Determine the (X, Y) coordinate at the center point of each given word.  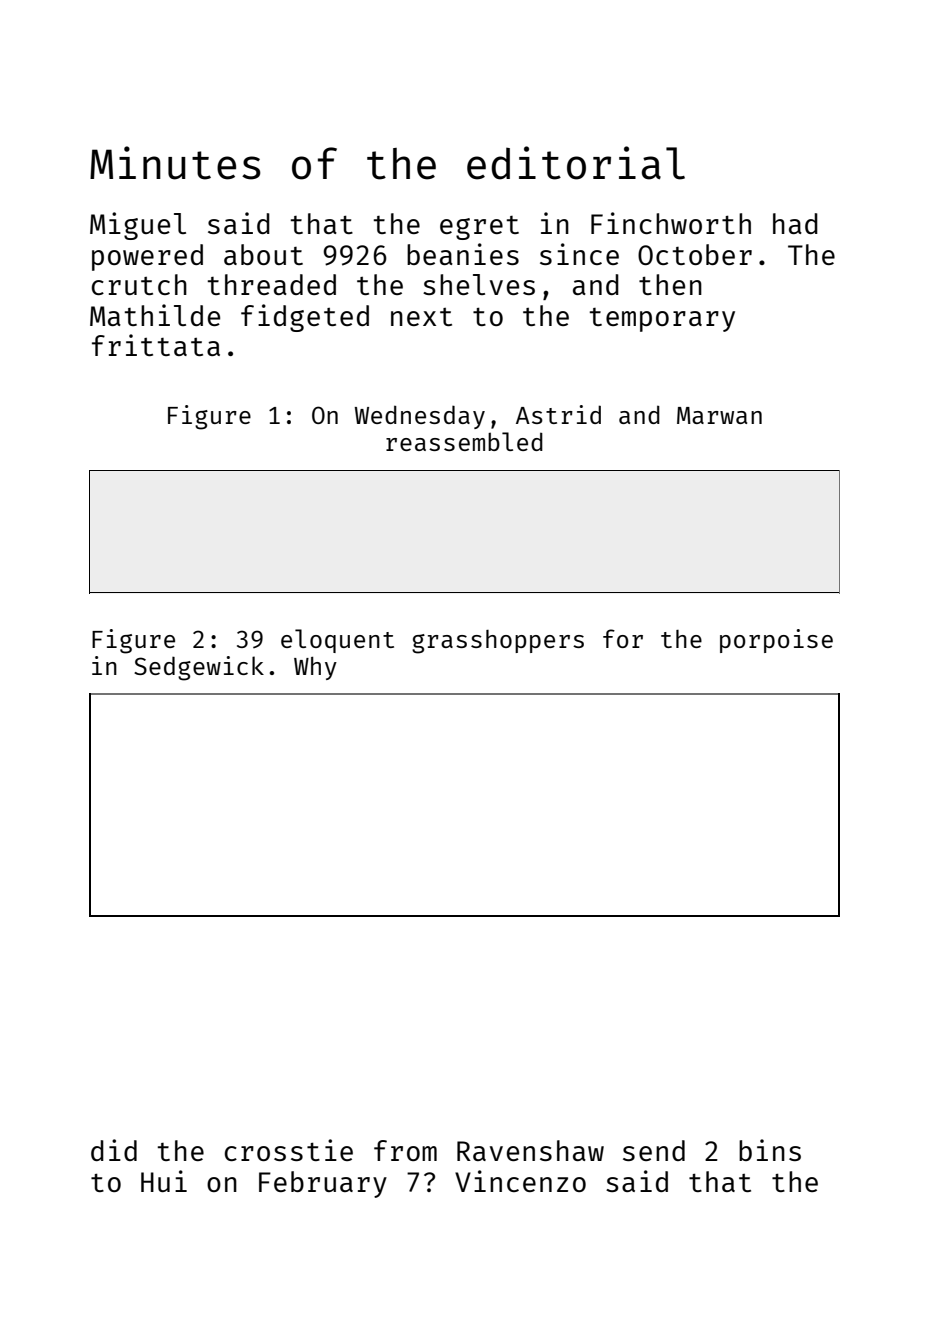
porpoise (776, 641)
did (114, 1150)
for (623, 638)
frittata (156, 345)
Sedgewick (199, 668)
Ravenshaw (530, 1150)
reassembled (464, 441)
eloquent (337, 641)
